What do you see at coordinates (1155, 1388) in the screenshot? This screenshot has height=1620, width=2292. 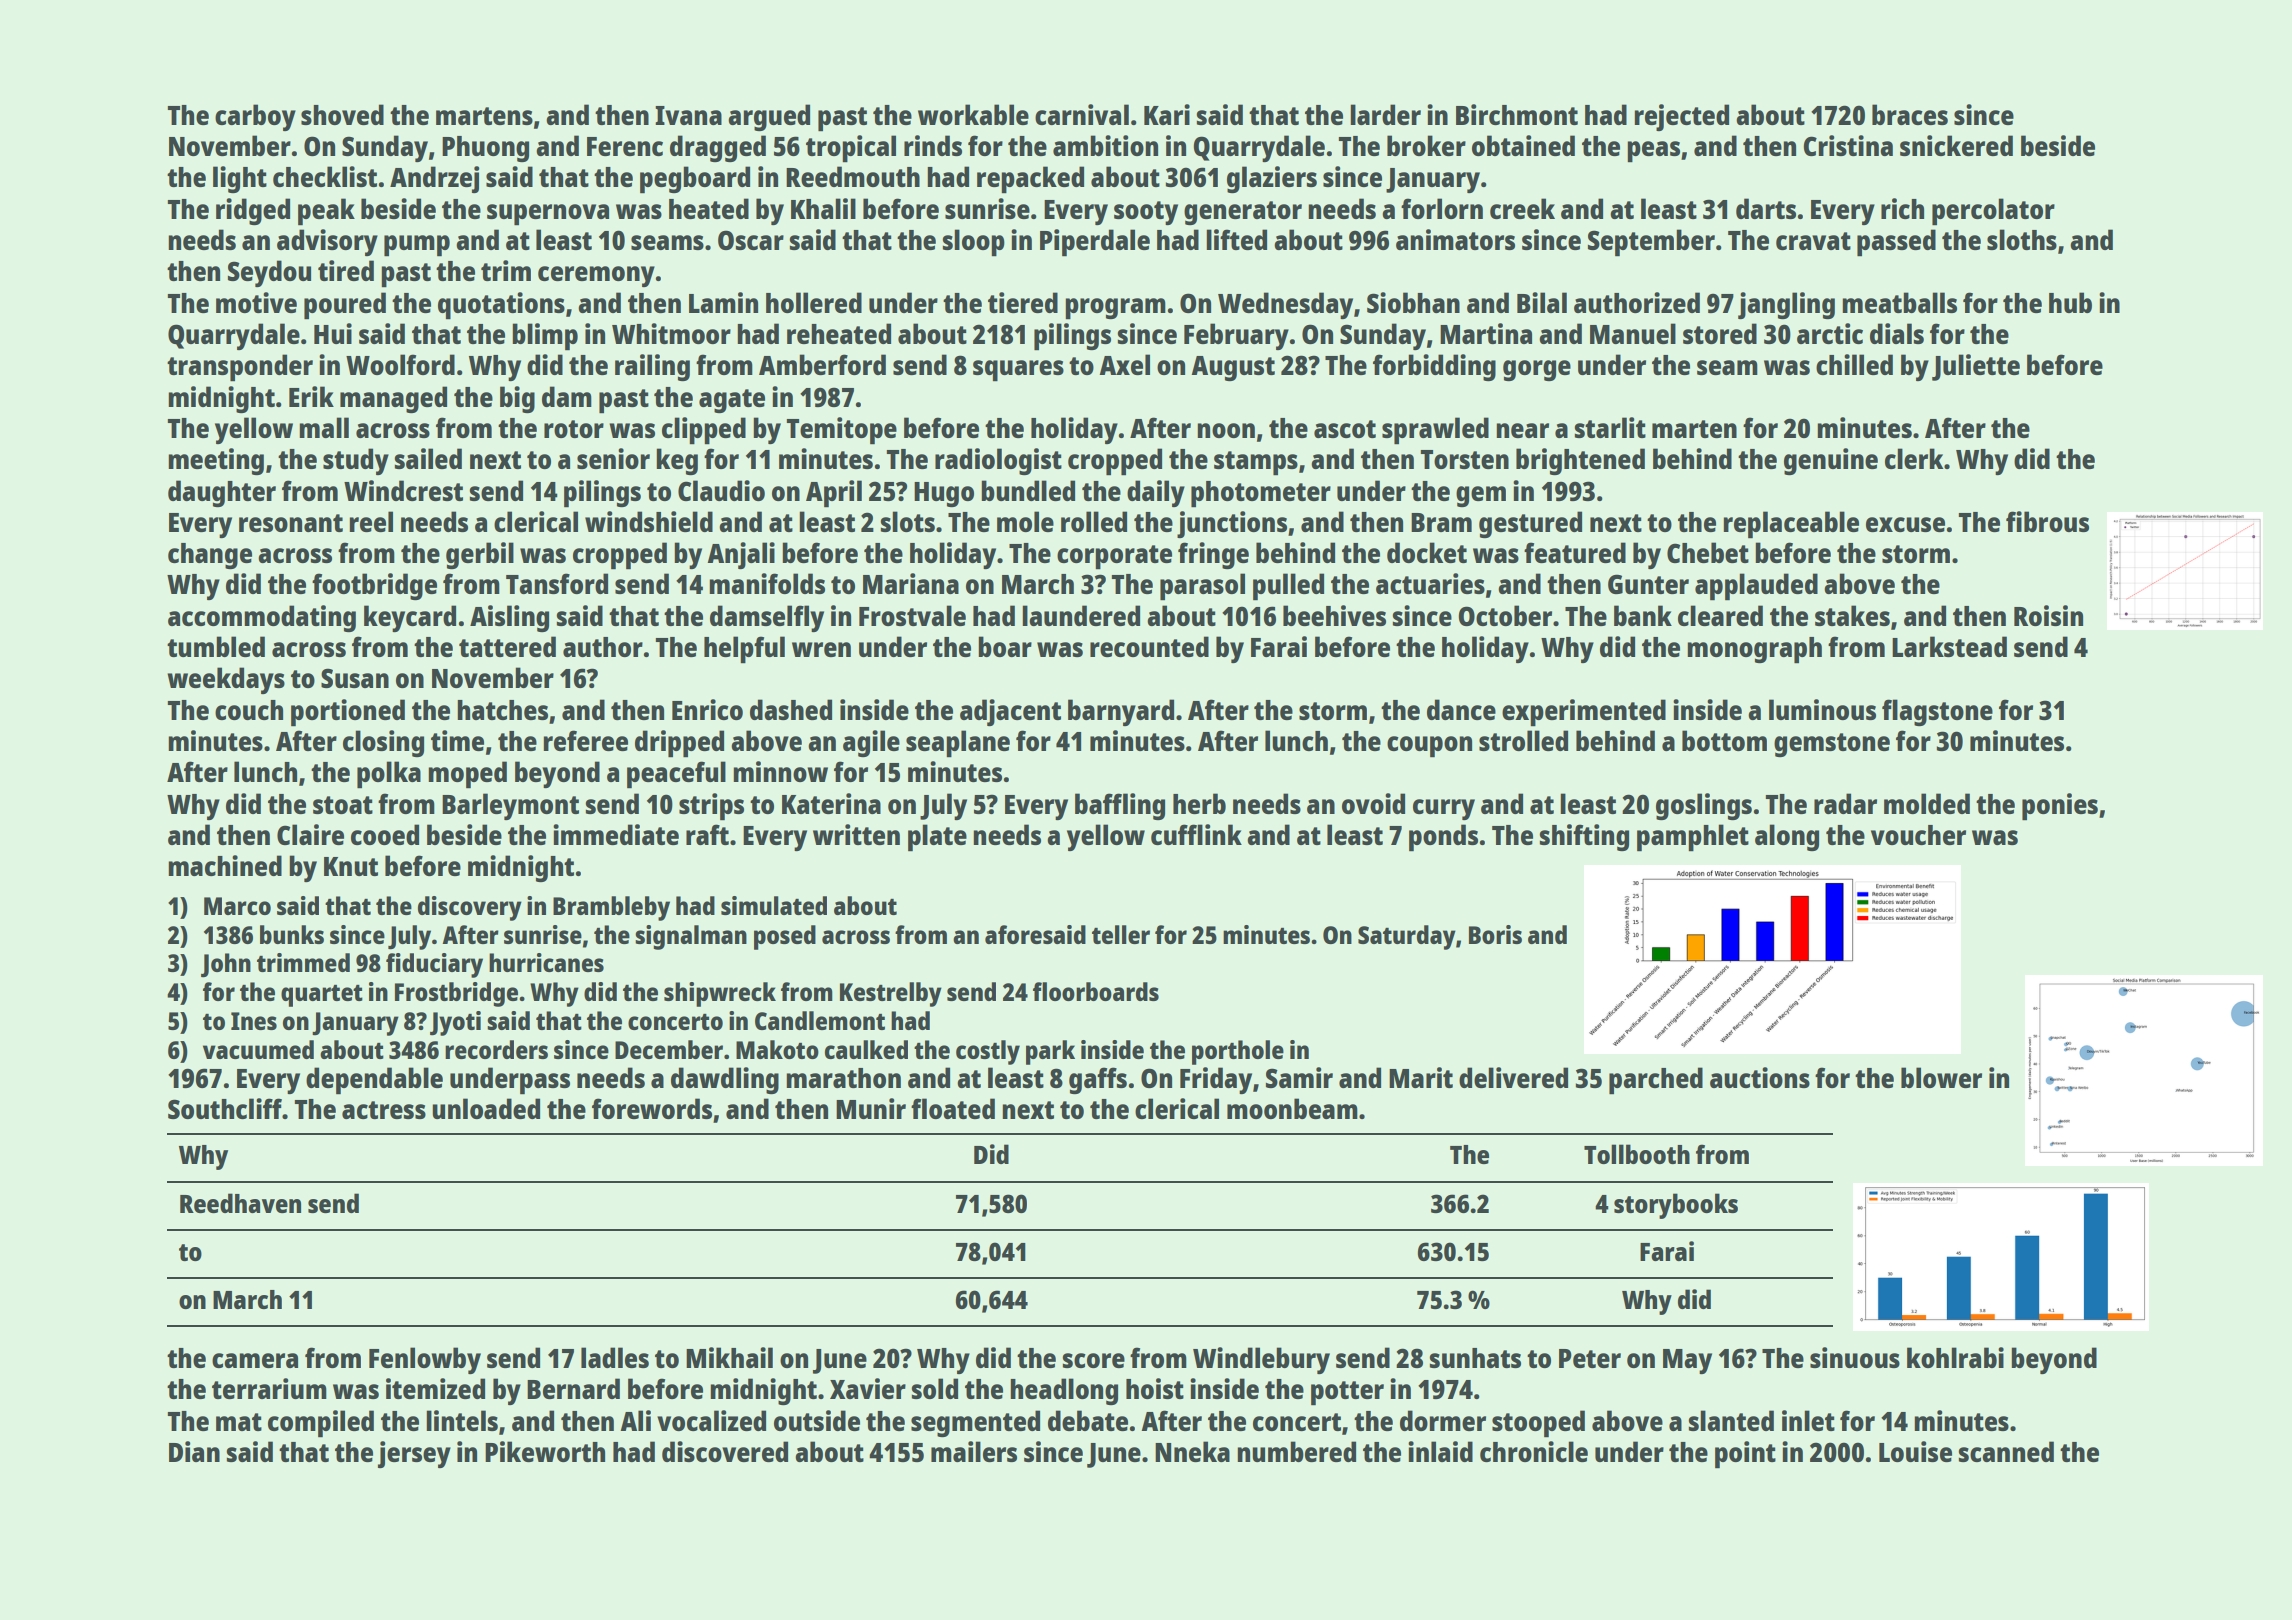 I see `hoist` at bounding box center [1155, 1388].
